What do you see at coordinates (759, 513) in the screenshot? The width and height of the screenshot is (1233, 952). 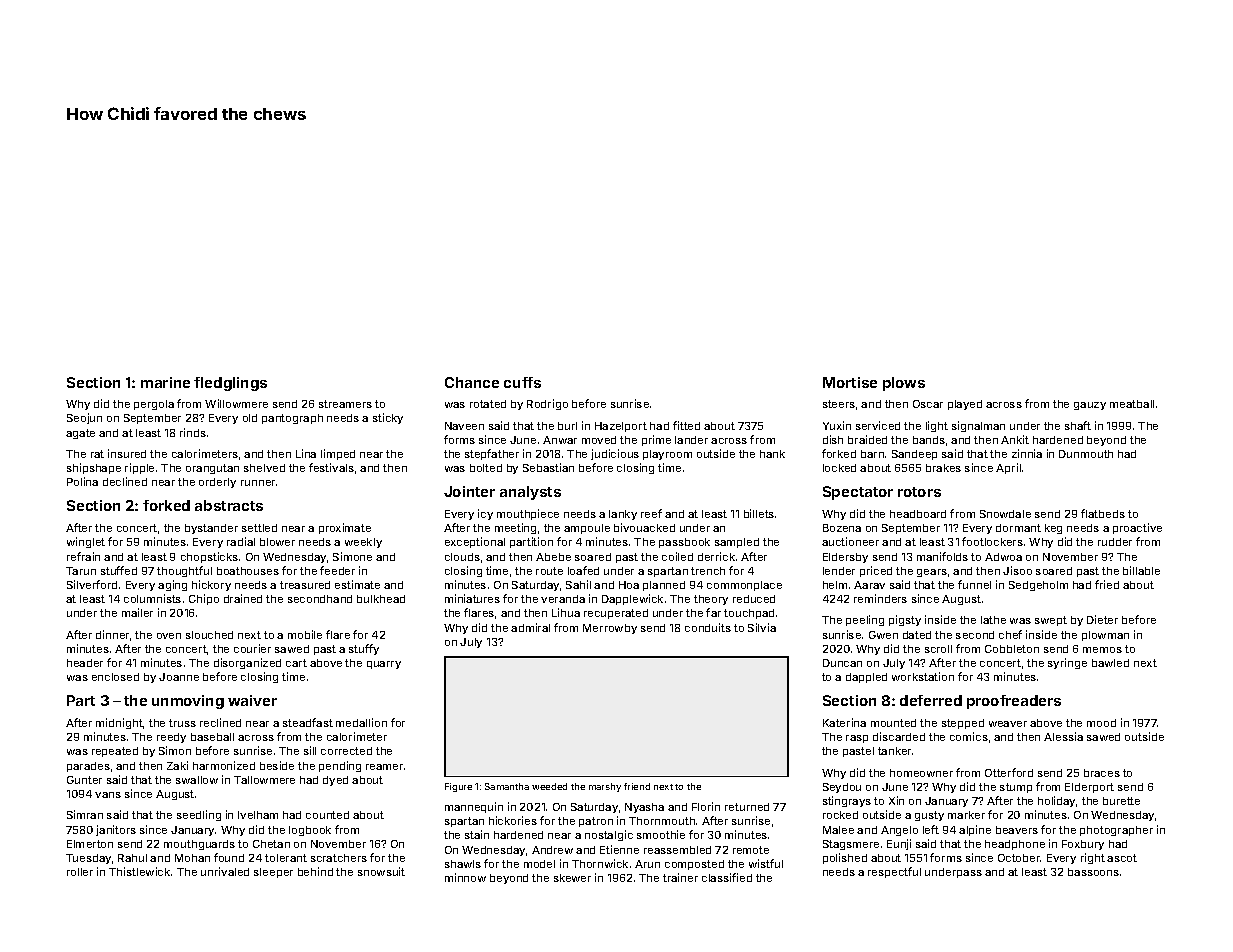 I see `billets` at bounding box center [759, 513].
